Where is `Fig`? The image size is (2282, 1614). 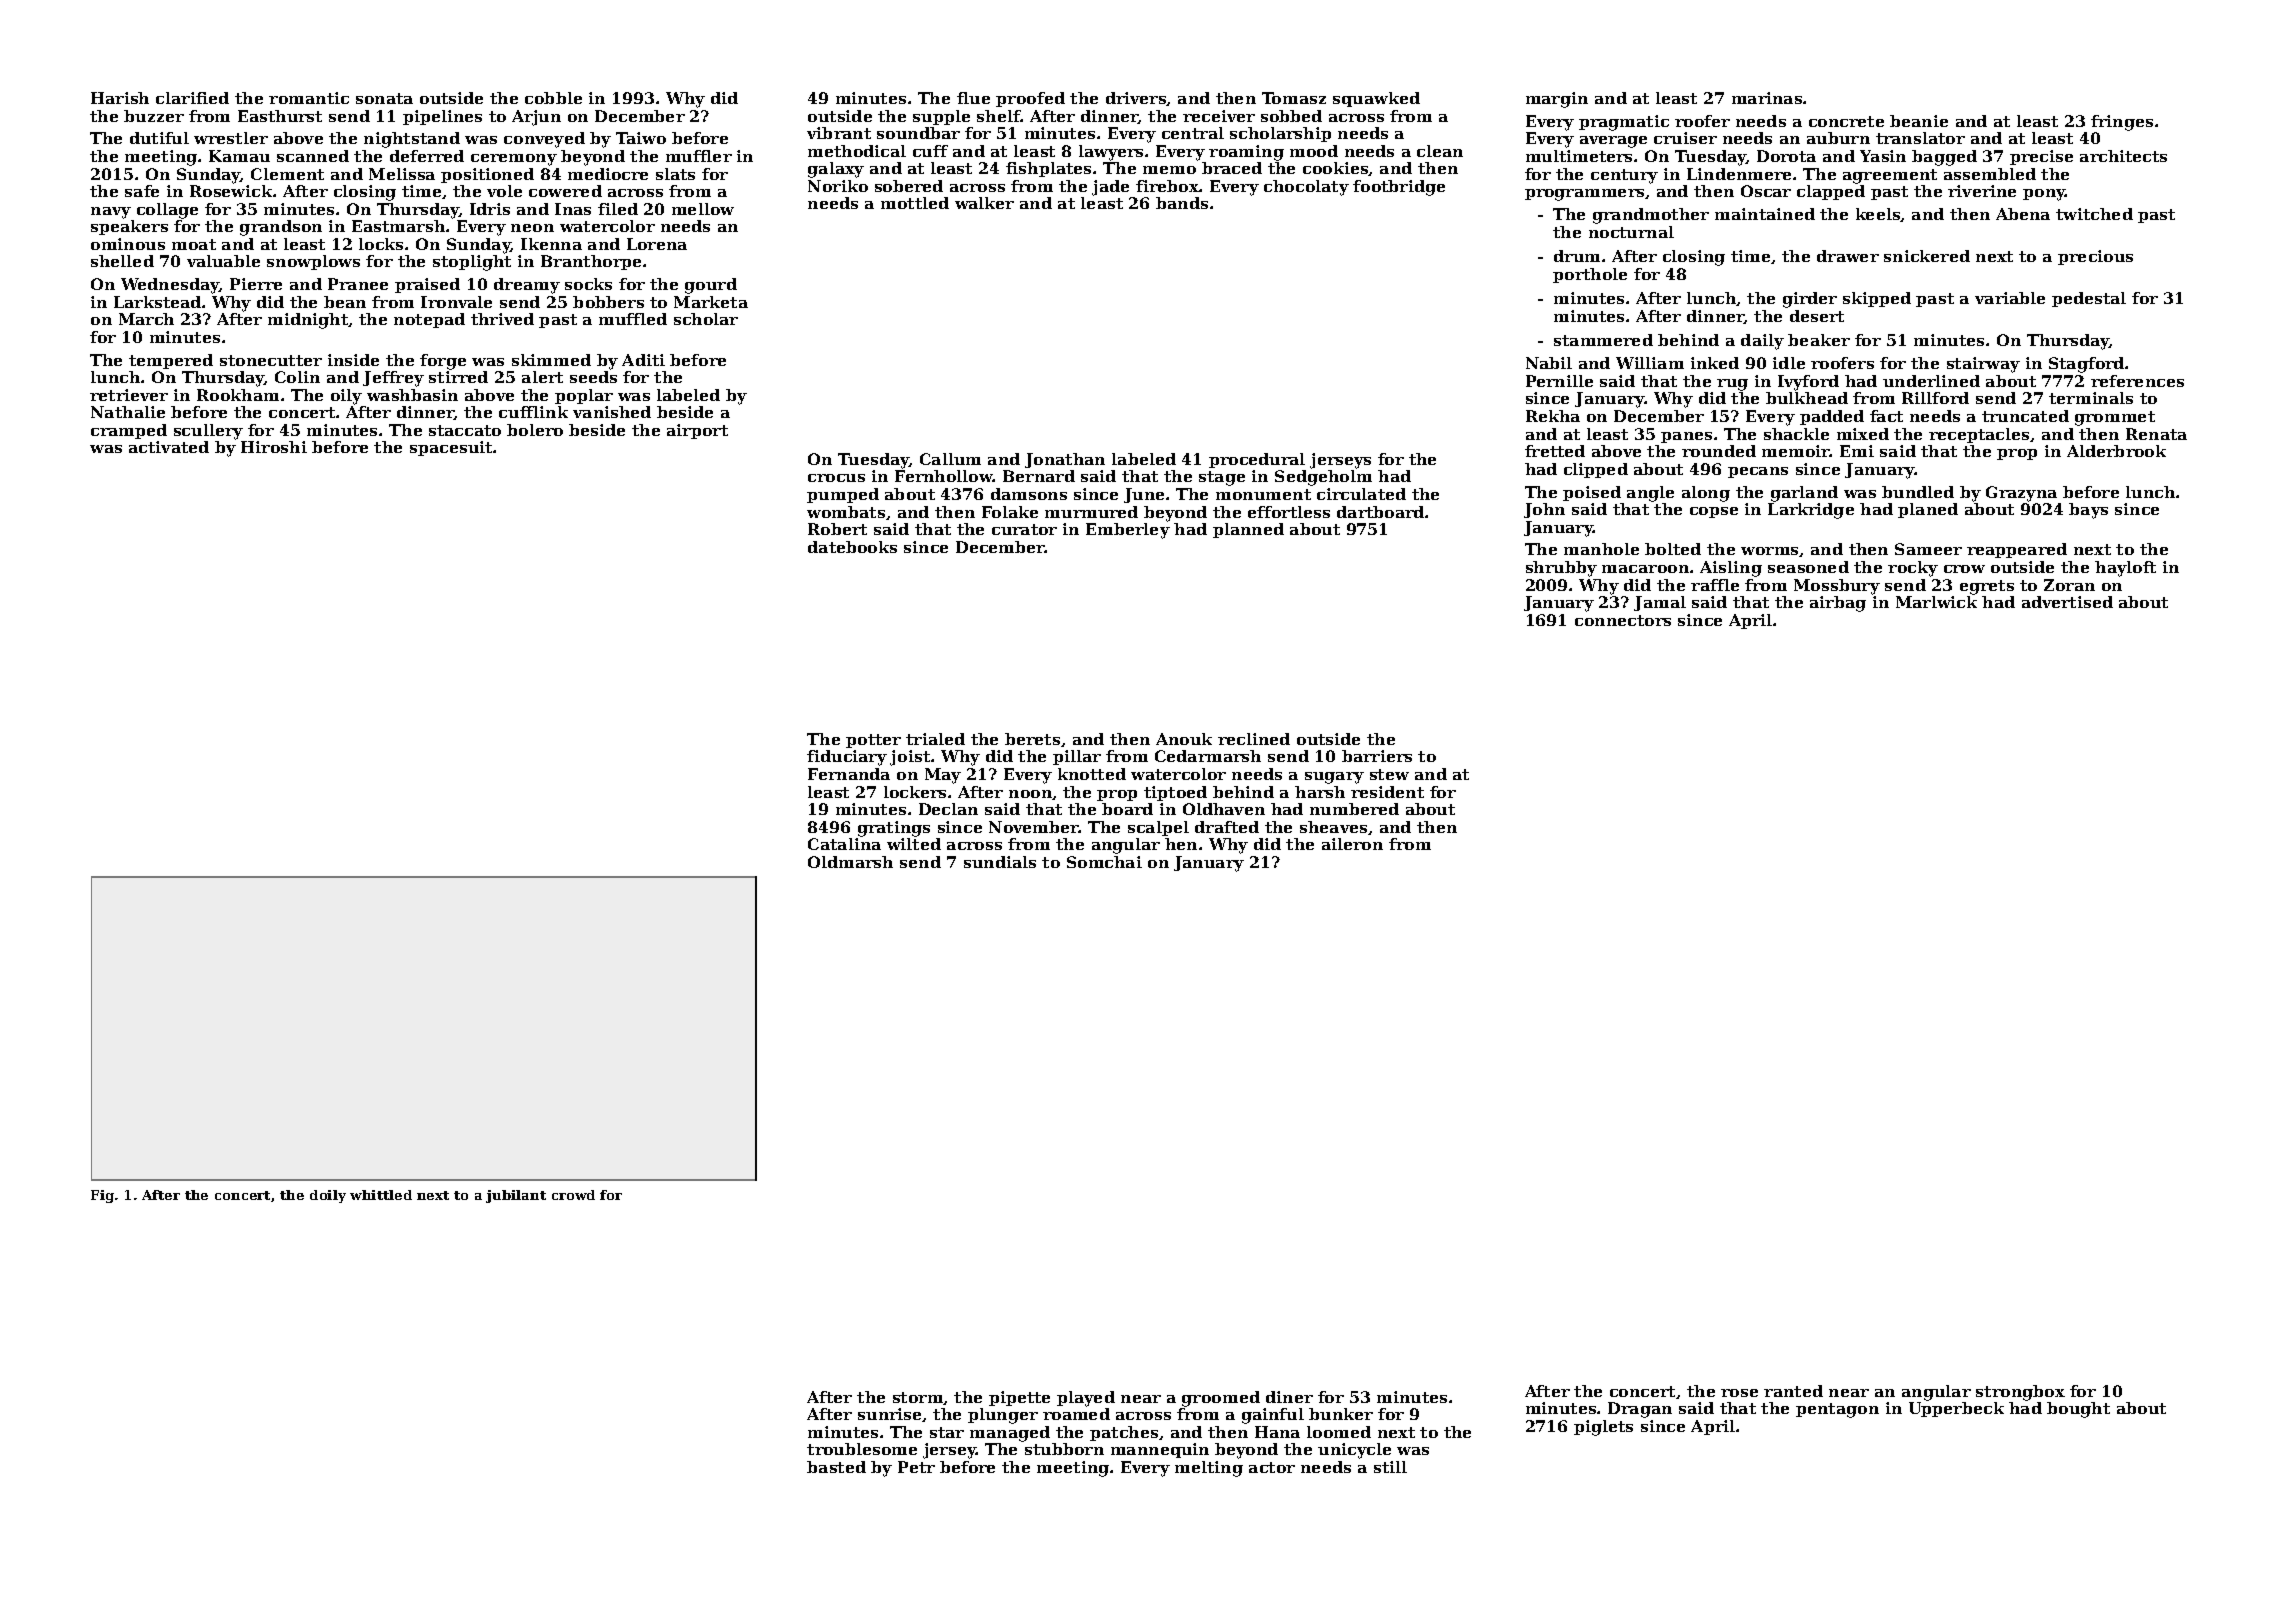 Fig is located at coordinates (102, 1196).
